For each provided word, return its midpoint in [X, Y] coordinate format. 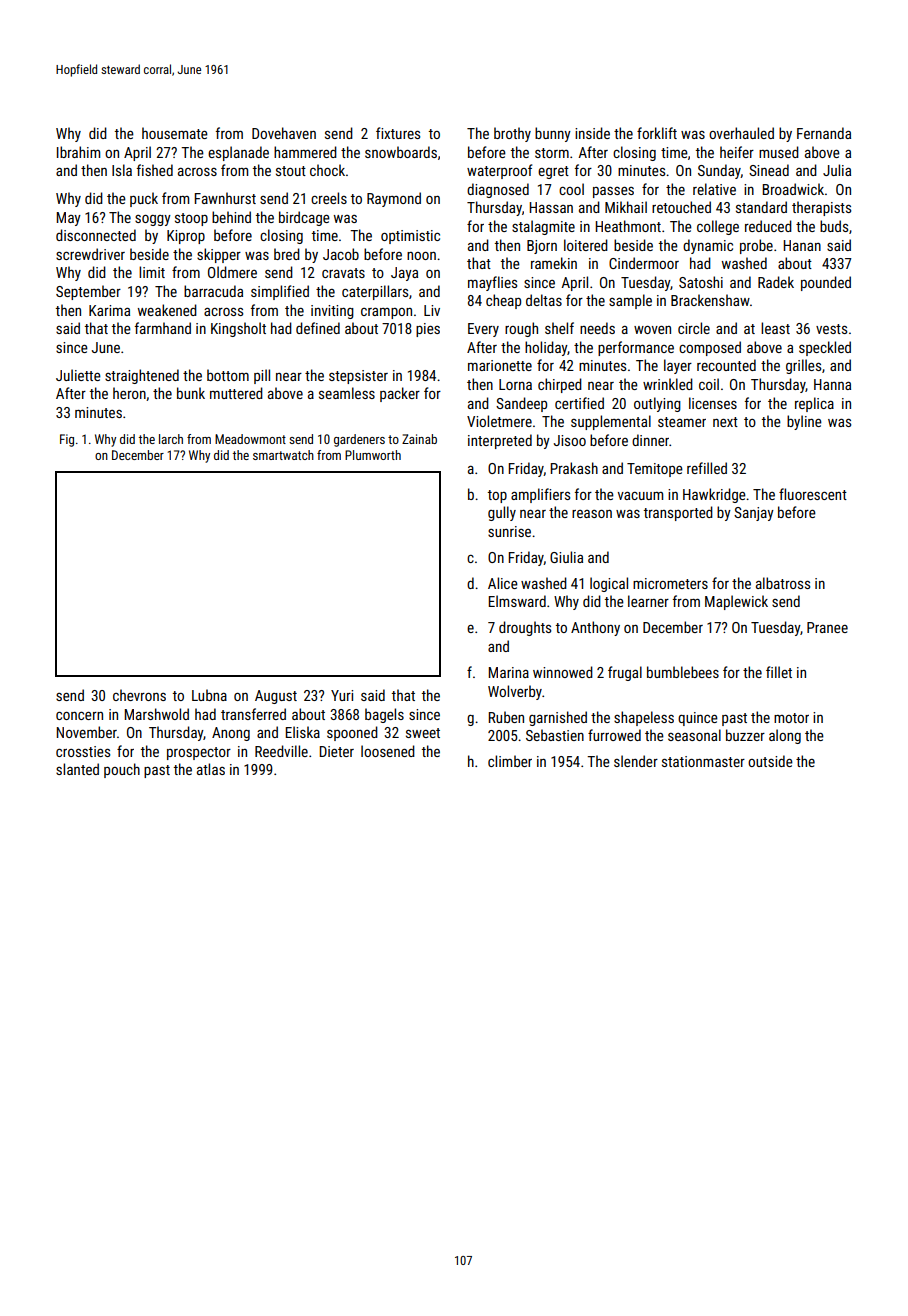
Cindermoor [644, 263]
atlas [211, 769]
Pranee [827, 627]
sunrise [509, 531]
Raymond [394, 199]
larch [171, 439]
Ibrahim [78, 152]
